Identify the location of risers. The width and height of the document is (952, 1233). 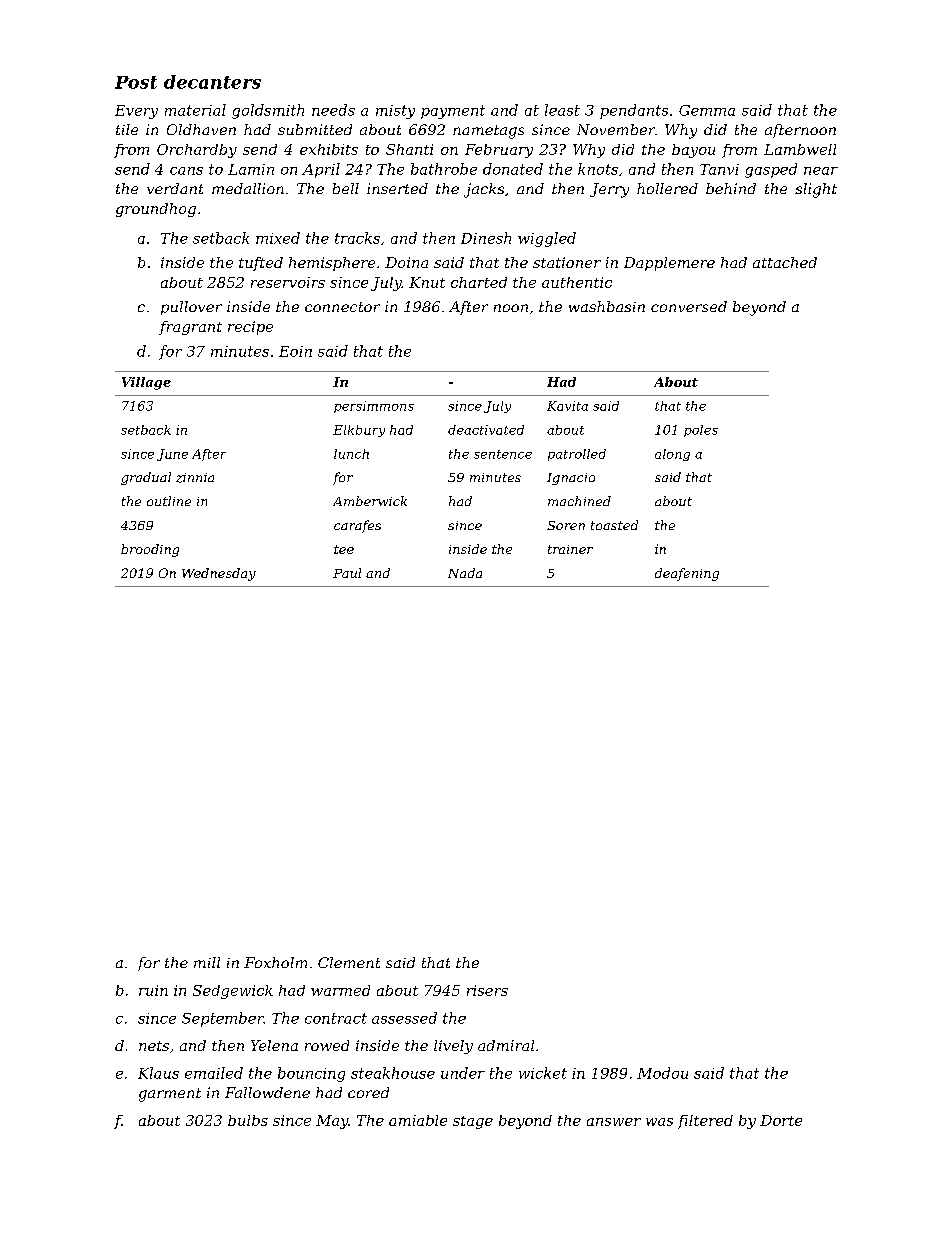
(487, 990).
